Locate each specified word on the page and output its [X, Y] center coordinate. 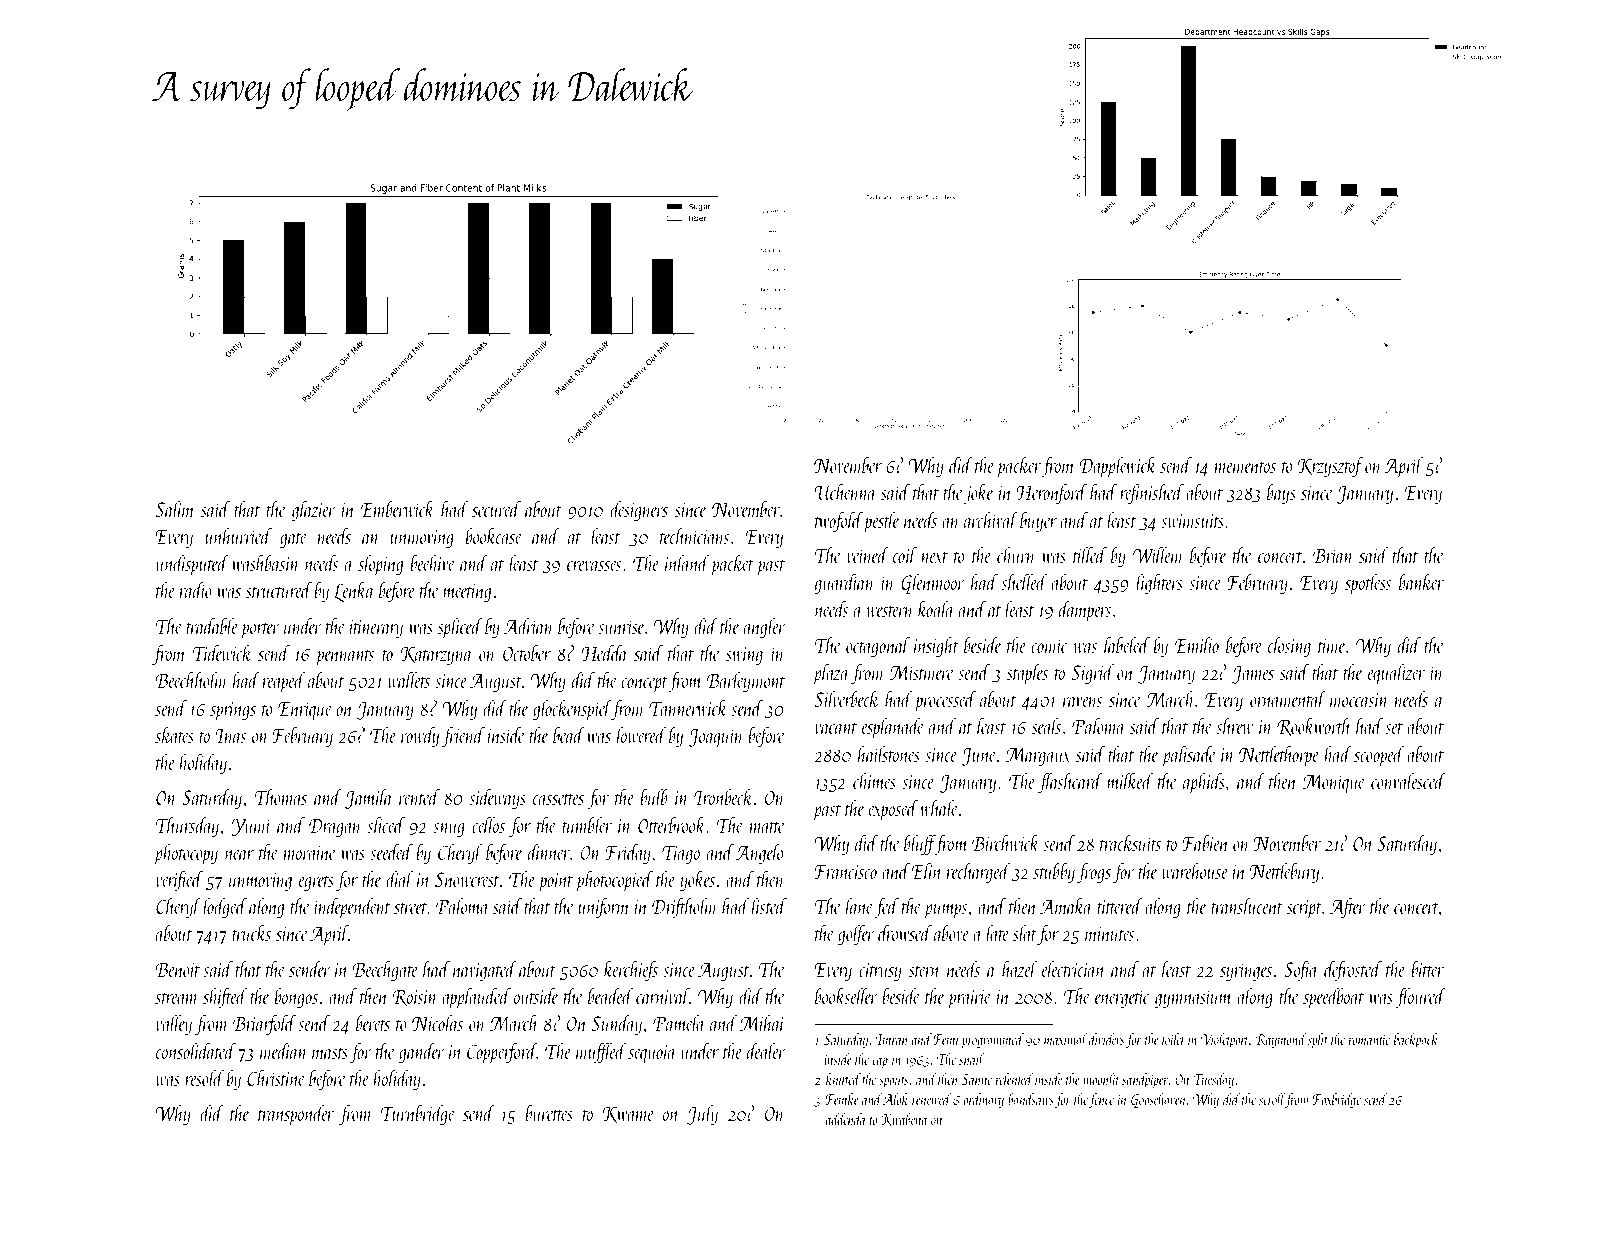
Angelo [759, 853]
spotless [1368, 584]
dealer [766, 1050]
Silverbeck [846, 698]
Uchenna [845, 491]
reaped [283, 682]
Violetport [1224, 1040]
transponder [296, 1115]
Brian [1333, 555]
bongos [296, 997]
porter [260, 631]
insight [936, 646]
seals [1046, 725]
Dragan [335, 827]
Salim [174, 508]
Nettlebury [1284, 872]
